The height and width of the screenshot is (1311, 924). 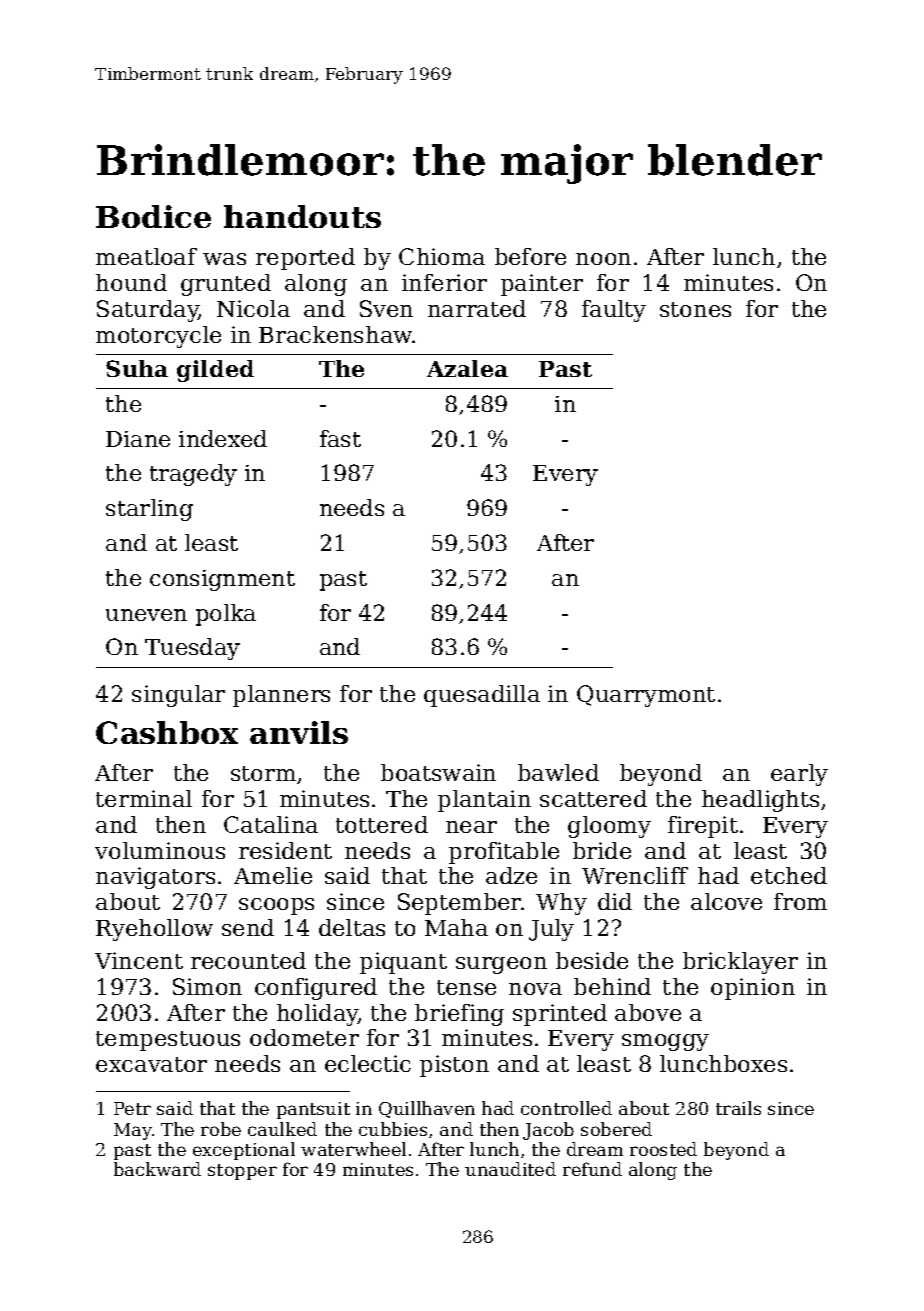 What do you see at coordinates (226, 285) in the screenshot?
I see `grunted` at bounding box center [226, 285].
